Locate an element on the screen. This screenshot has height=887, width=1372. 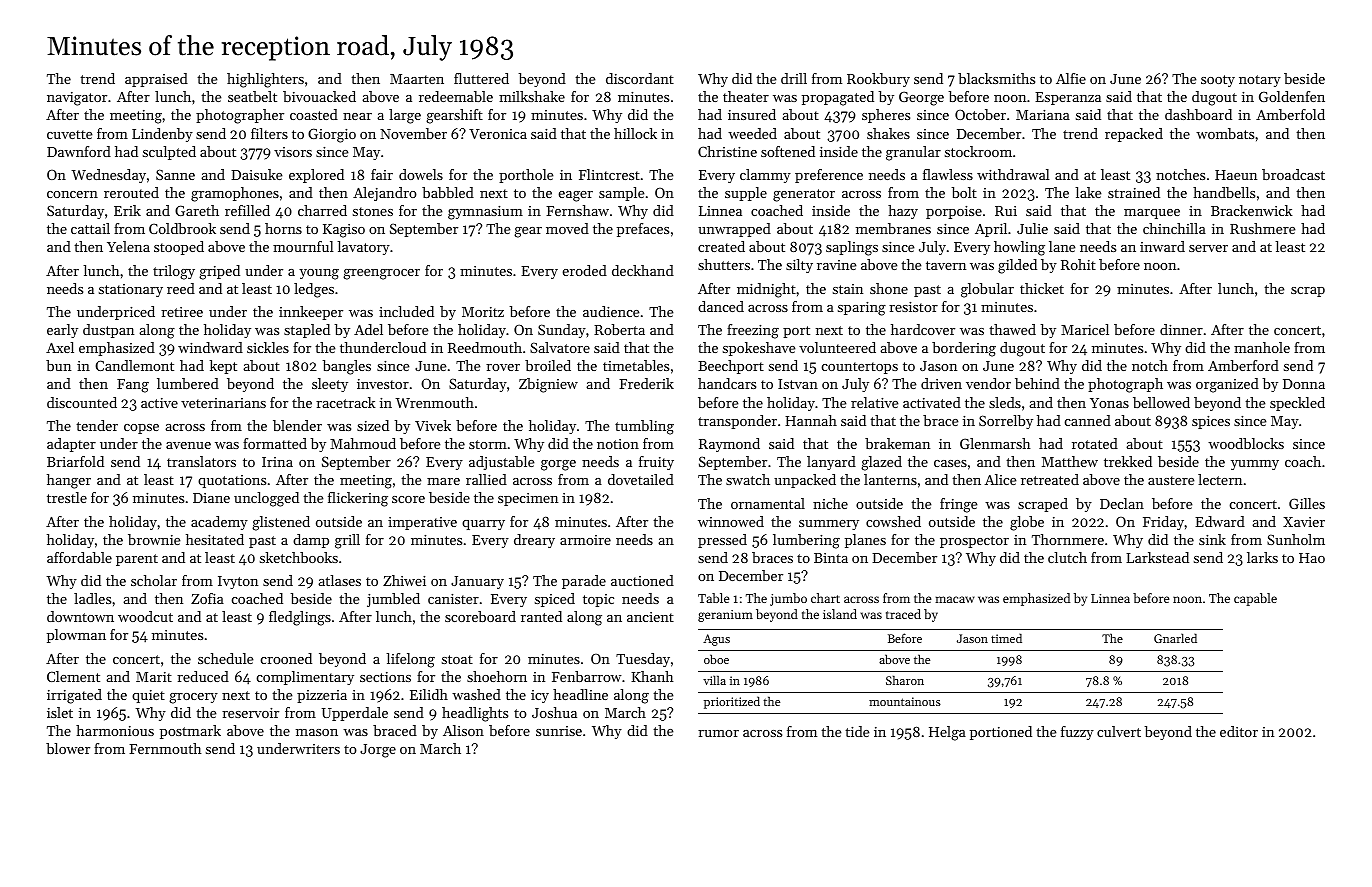
adapter is located at coordinates (71, 445).
